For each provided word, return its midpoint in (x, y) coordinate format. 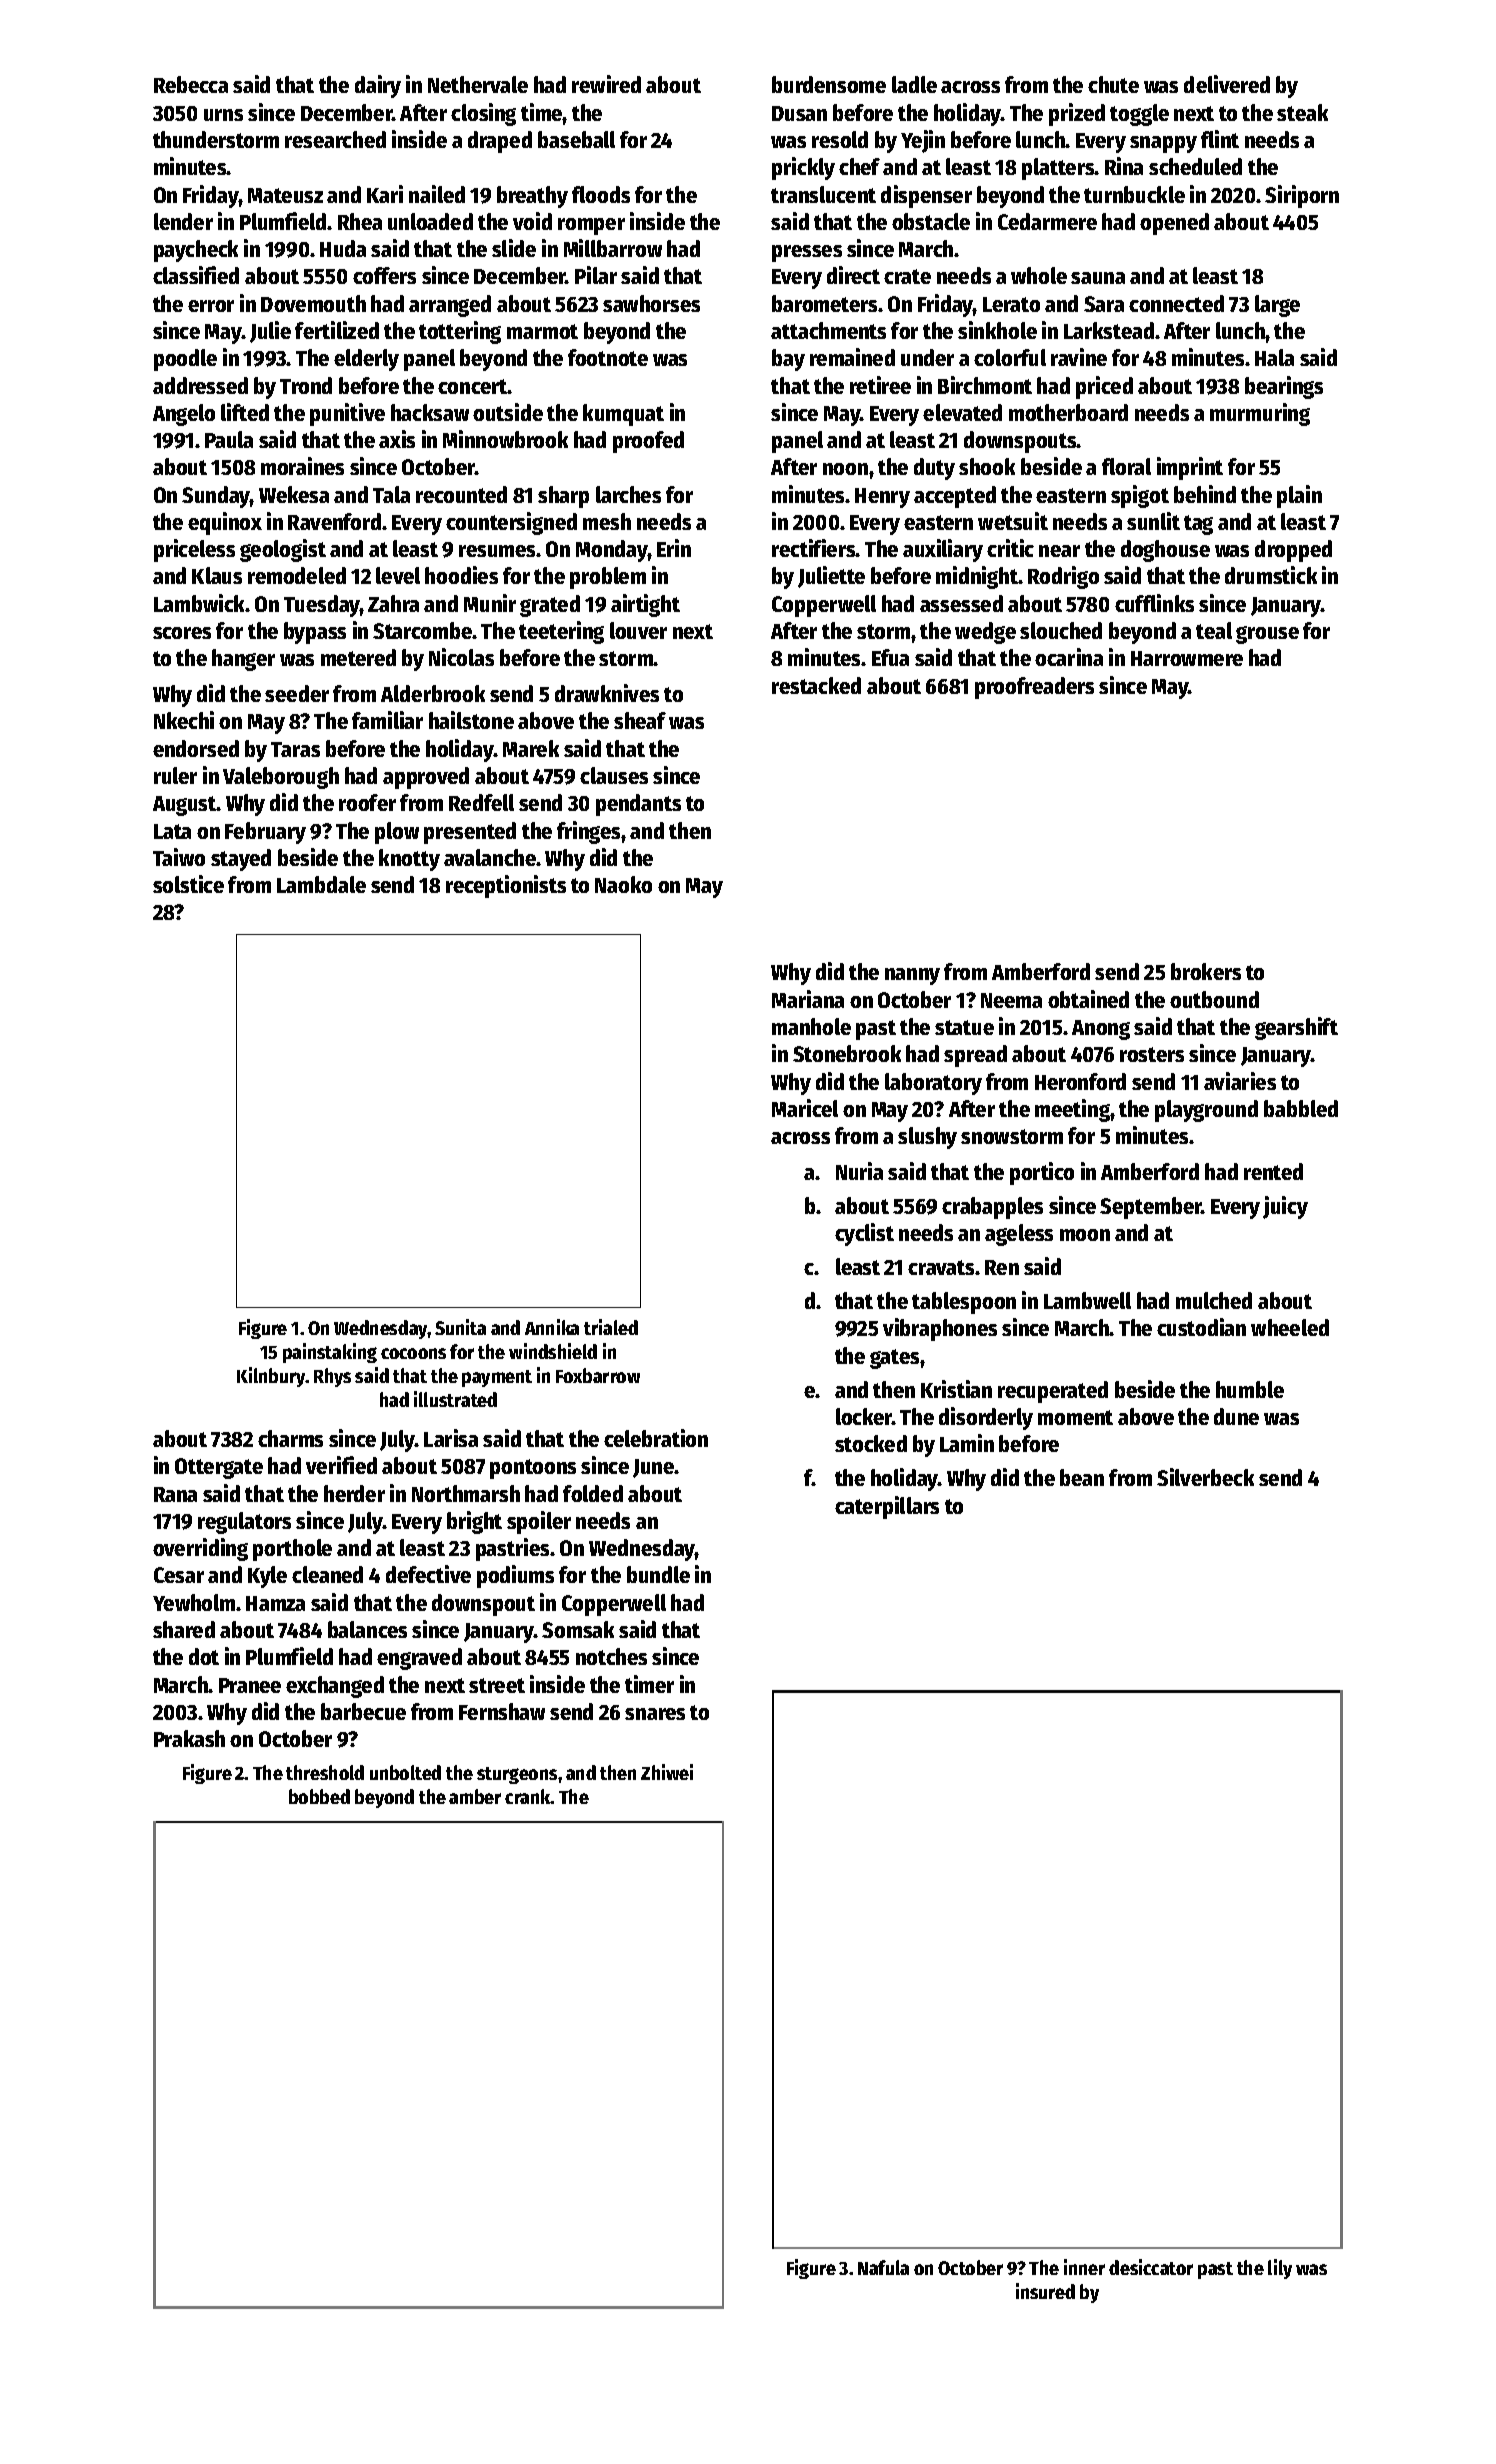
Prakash (189, 1738)
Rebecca (191, 84)
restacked (816, 685)
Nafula (883, 2267)
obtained (1088, 999)
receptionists (506, 886)
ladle (914, 84)
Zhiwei (667, 1772)
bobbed (319, 1796)
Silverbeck (1205, 1477)
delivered (1227, 84)
